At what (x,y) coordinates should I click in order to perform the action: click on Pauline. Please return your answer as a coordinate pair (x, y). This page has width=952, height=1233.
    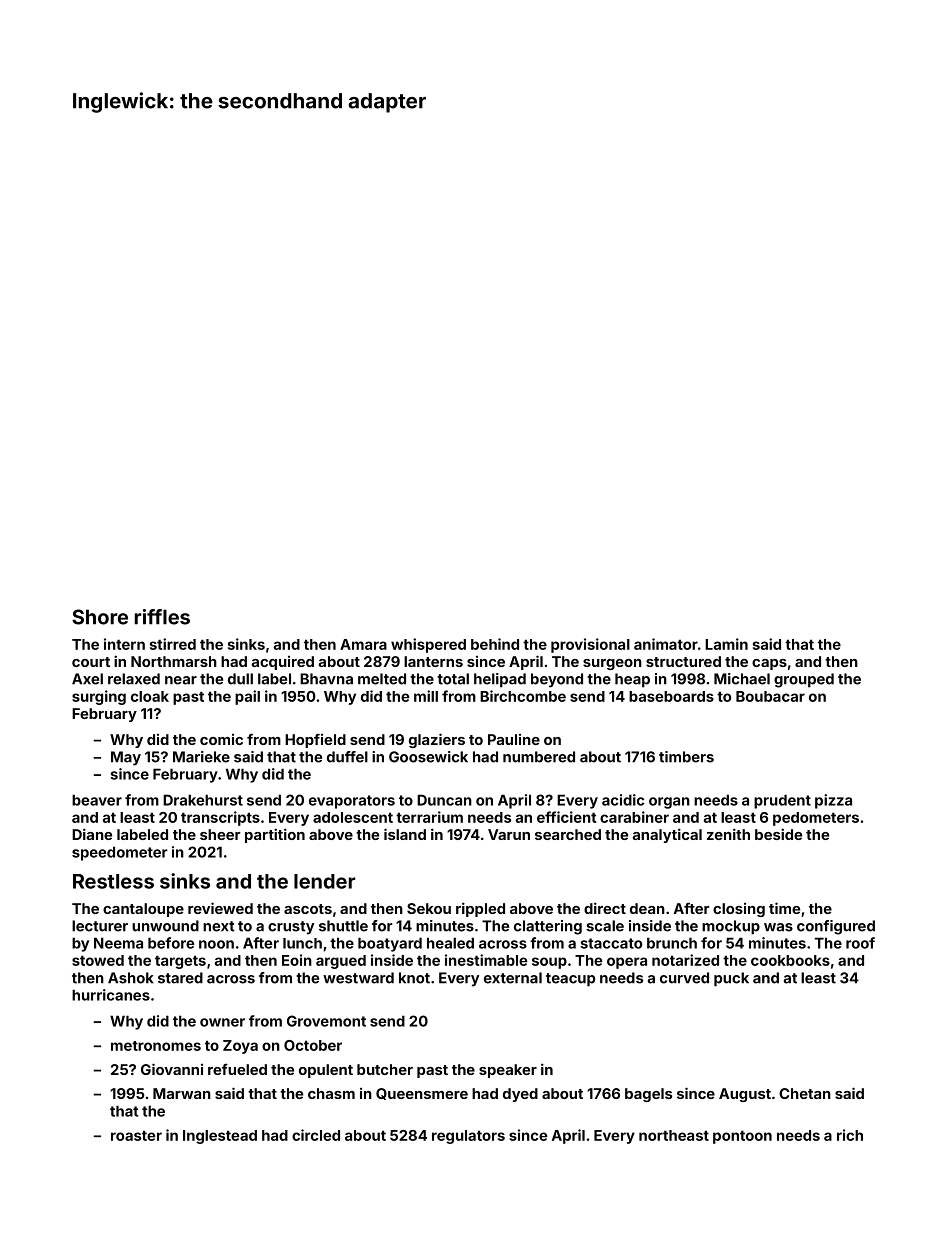
    Looking at the image, I should click on (514, 739).
